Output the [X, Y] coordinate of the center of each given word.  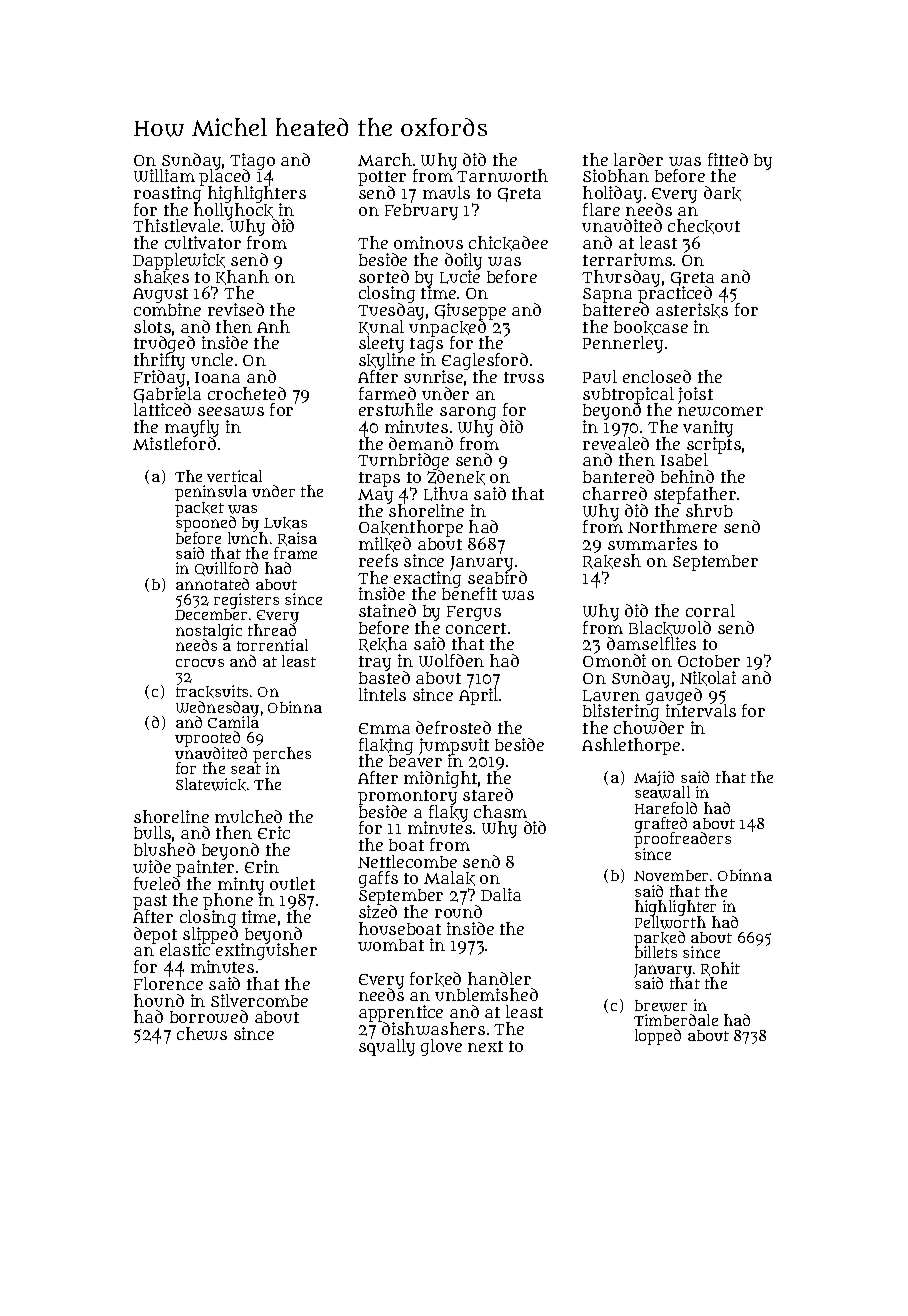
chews [202, 1033]
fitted [728, 159]
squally [387, 1047]
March [385, 159]
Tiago [252, 161]
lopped [658, 1037]
